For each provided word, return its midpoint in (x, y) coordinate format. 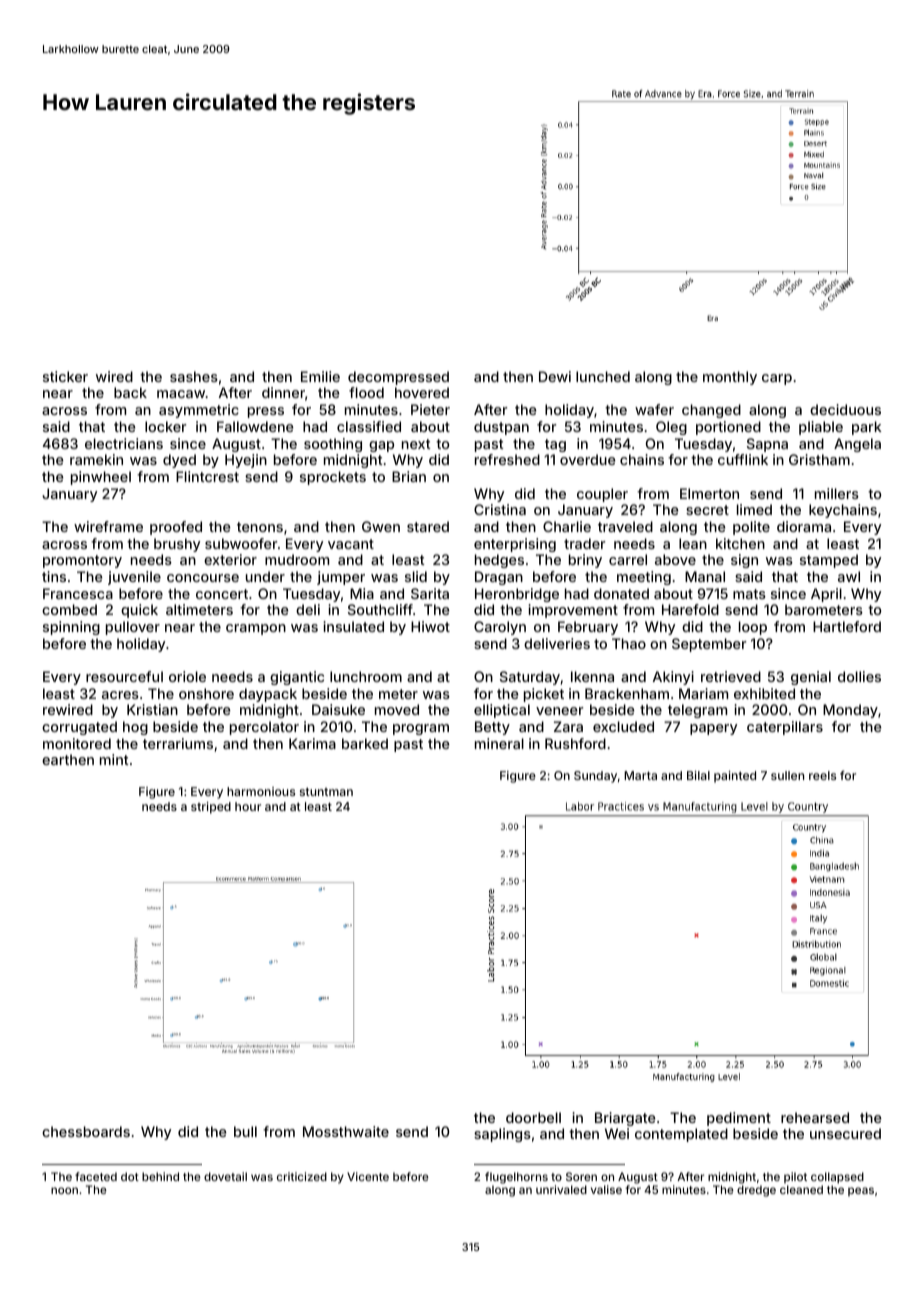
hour (248, 806)
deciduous (845, 409)
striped (211, 808)
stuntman (326, 792)
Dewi (555, 376)
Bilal (698, 775)
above (675, 559)
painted (735, 777)
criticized (302, 1176)
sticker (65, 376)
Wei (617, 1133)
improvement (573, 611)
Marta (640, 775)
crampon (256, 629)
